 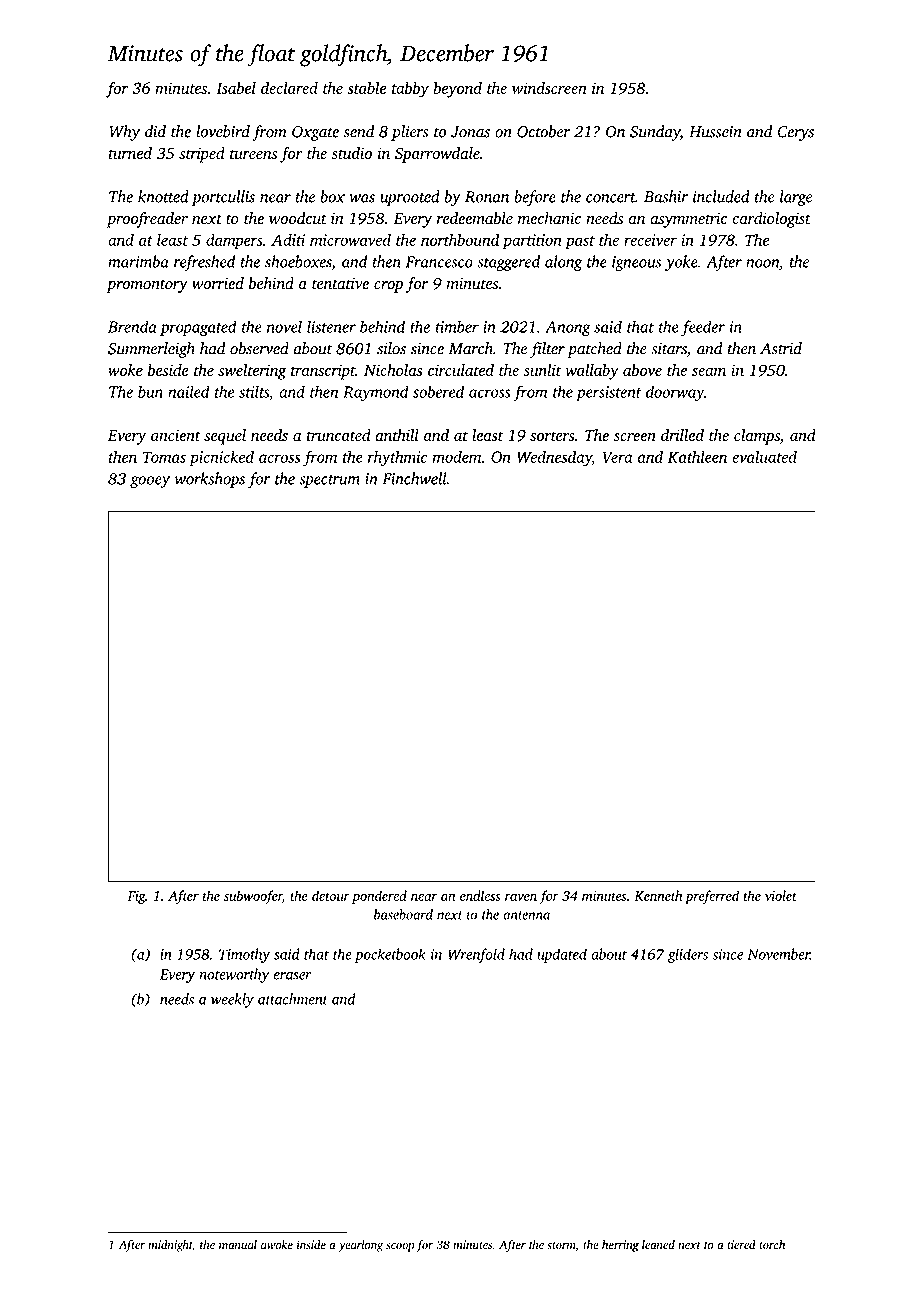 I want to click on Fig, so click(x=136, y=897).
